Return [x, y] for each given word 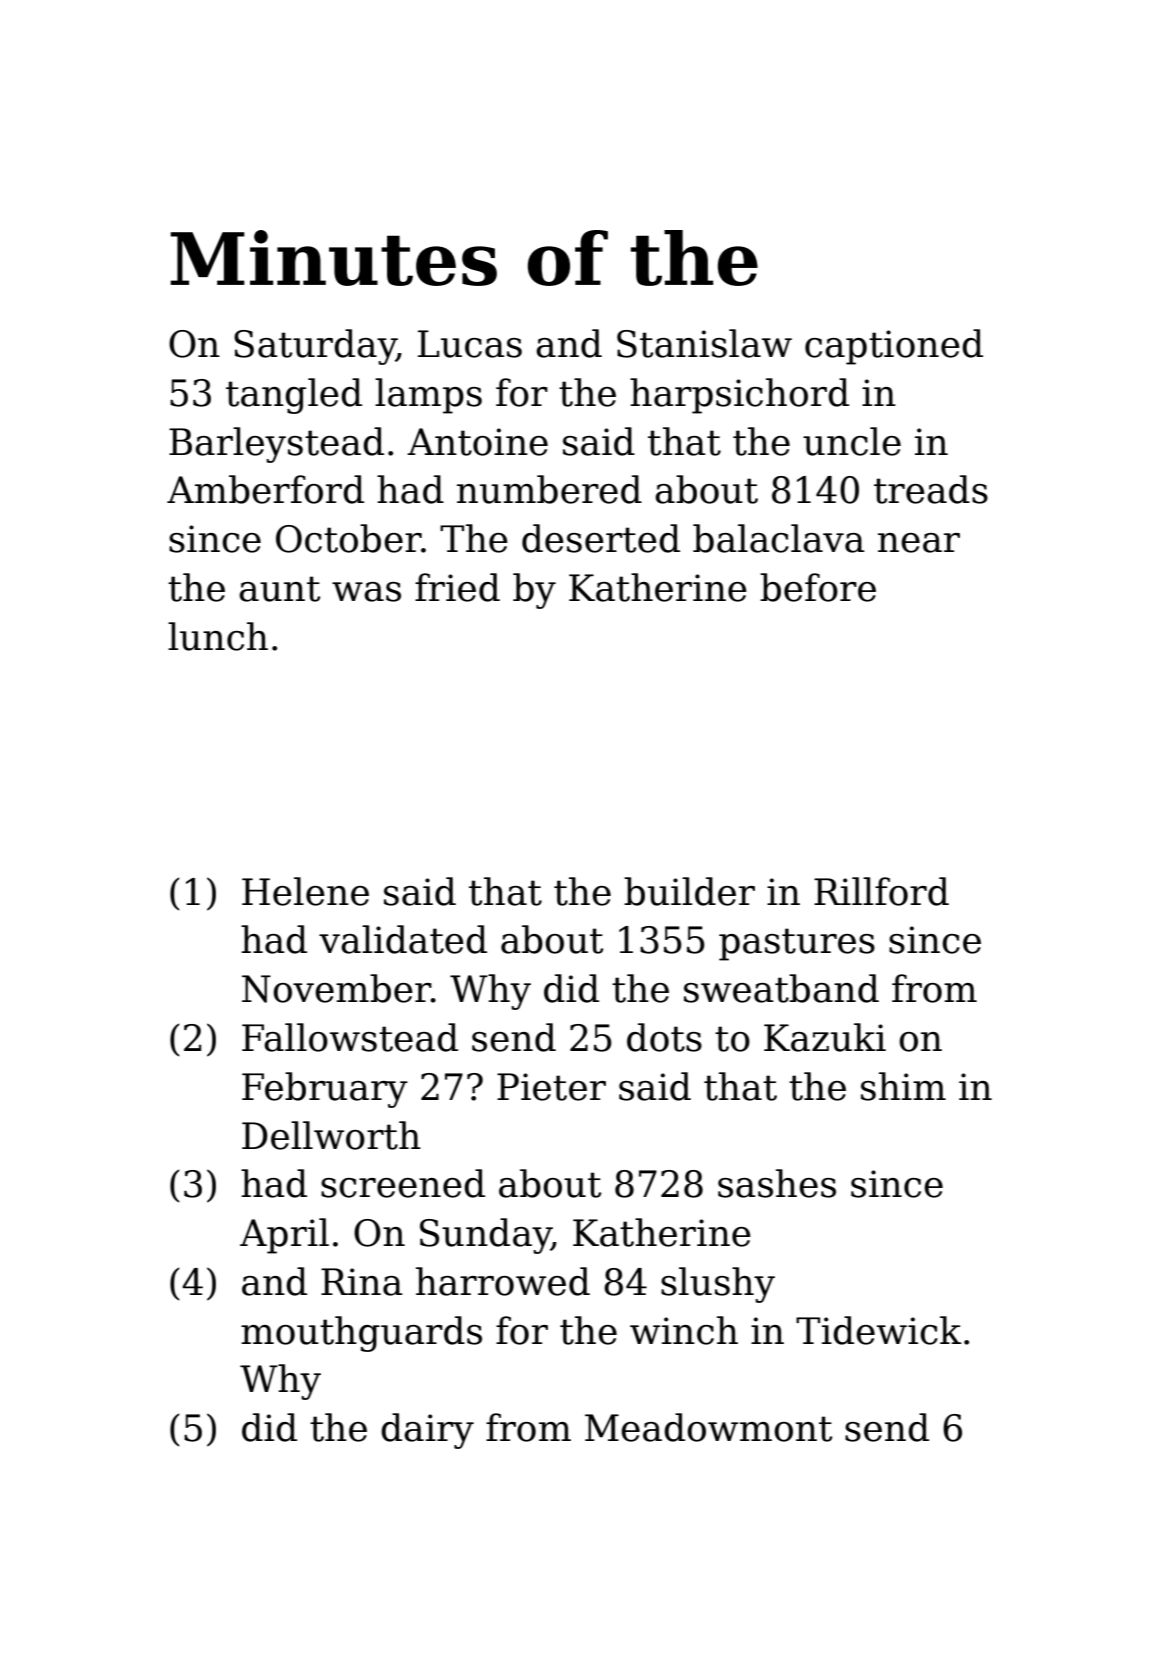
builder [689, 891]
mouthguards [361, 1334]
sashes [777, 1183]
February [325, 1090]
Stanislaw [704, 343]
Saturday [315, 347]
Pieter [551, 1087]
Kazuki [825, 1037]
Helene [305, 891]
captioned [894, 347]
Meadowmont [708, 1427]
